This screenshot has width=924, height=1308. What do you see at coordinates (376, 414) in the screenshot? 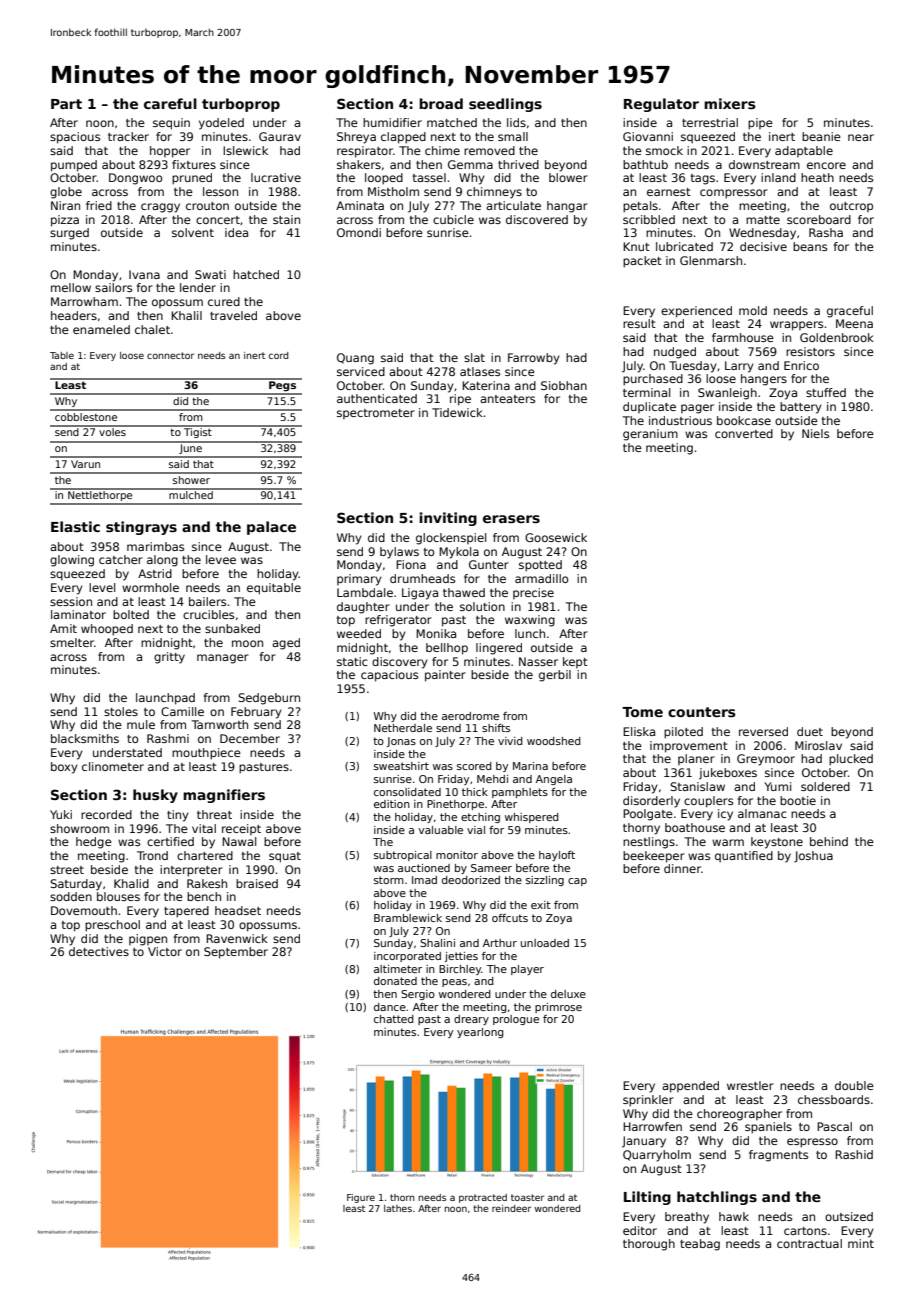
I see `spectrometer` at bounding box center [376, 414].
